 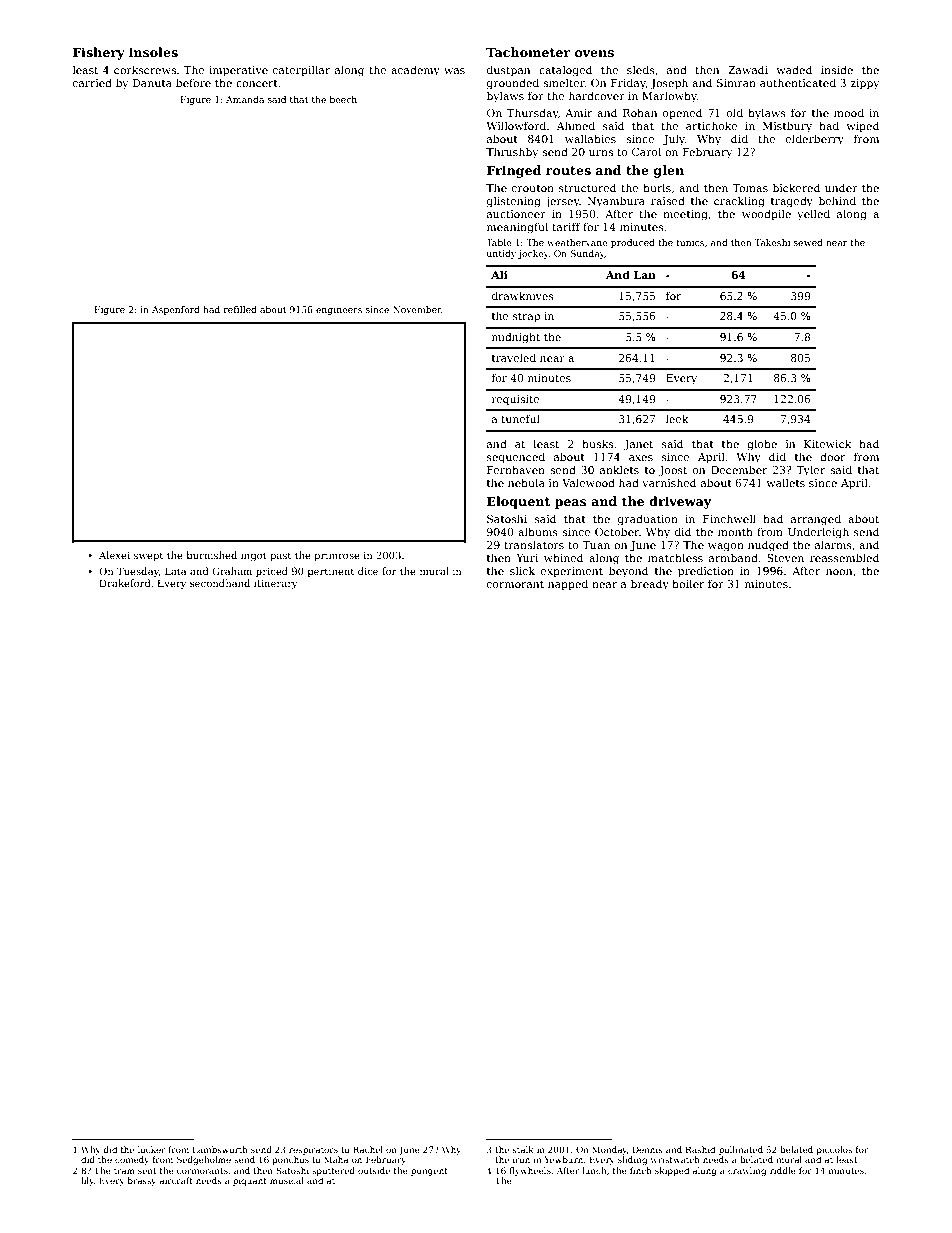 What do you see at coordinates (837, 69) in the document?
I see `inside` at bounding box center [837, 69].
